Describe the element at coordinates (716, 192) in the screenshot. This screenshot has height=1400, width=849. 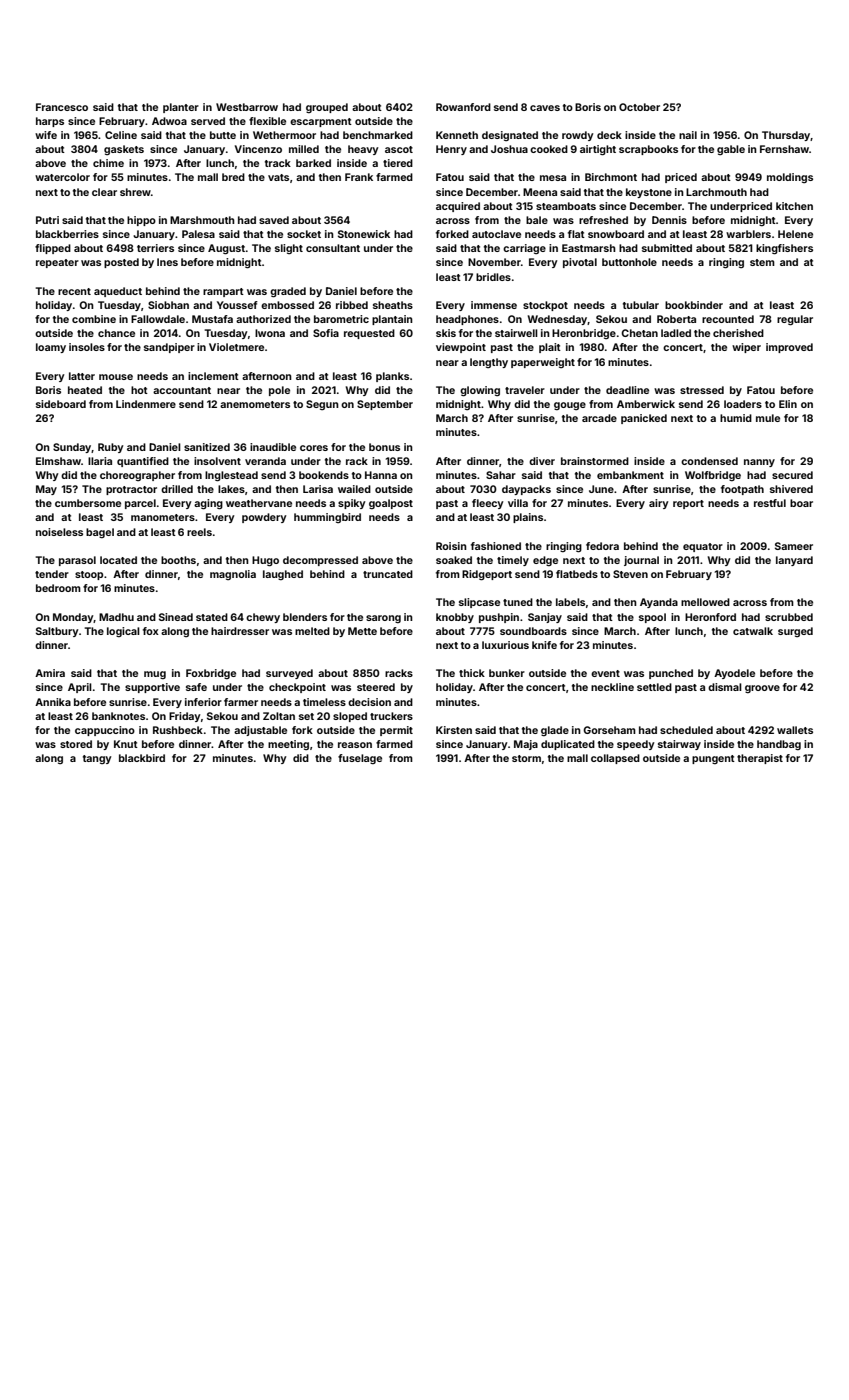
I see `Larchmouth` at that location.
